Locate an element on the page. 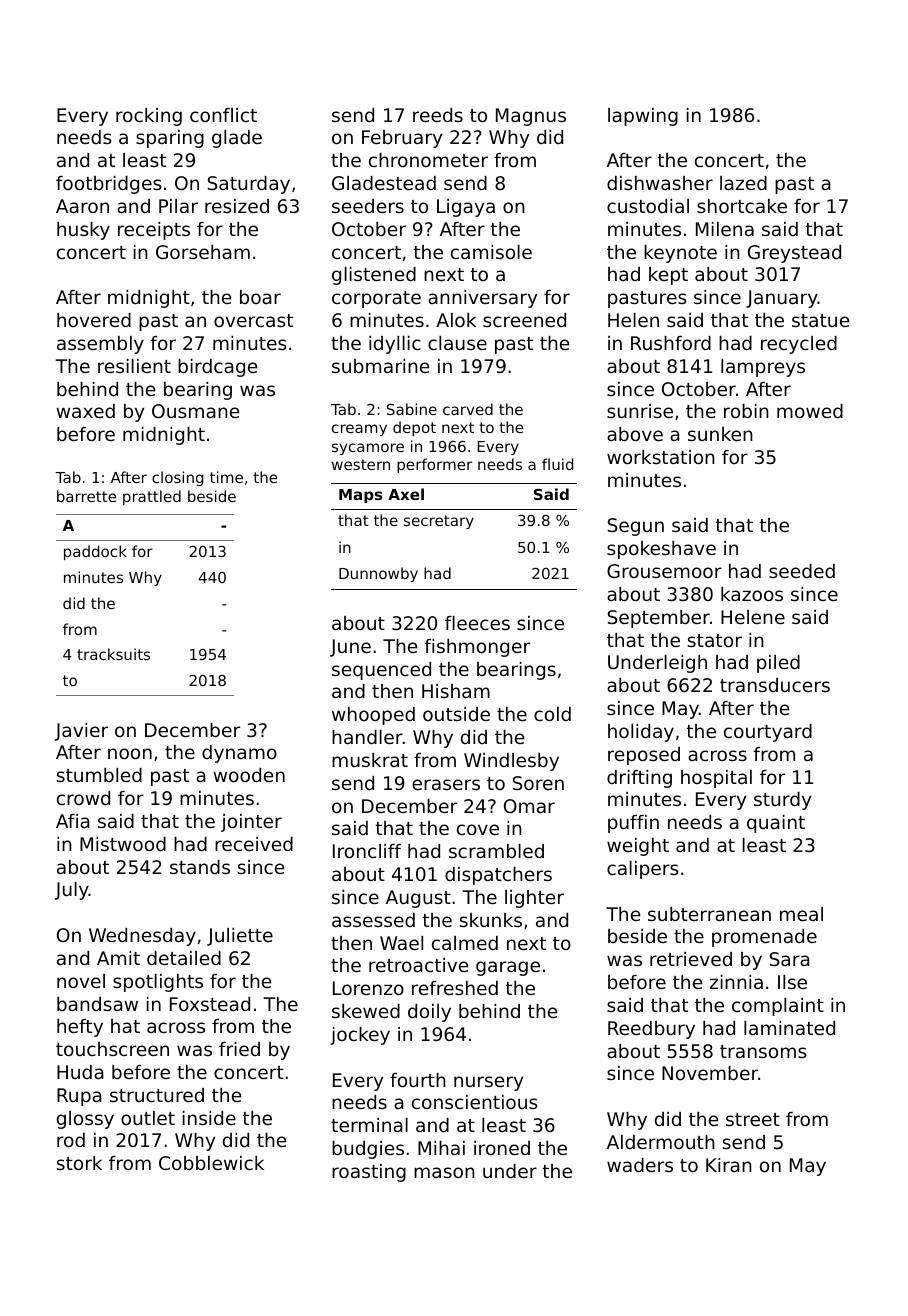 The width and height of the document is (908, 1316). kept is located at coordinates (668, 276).
